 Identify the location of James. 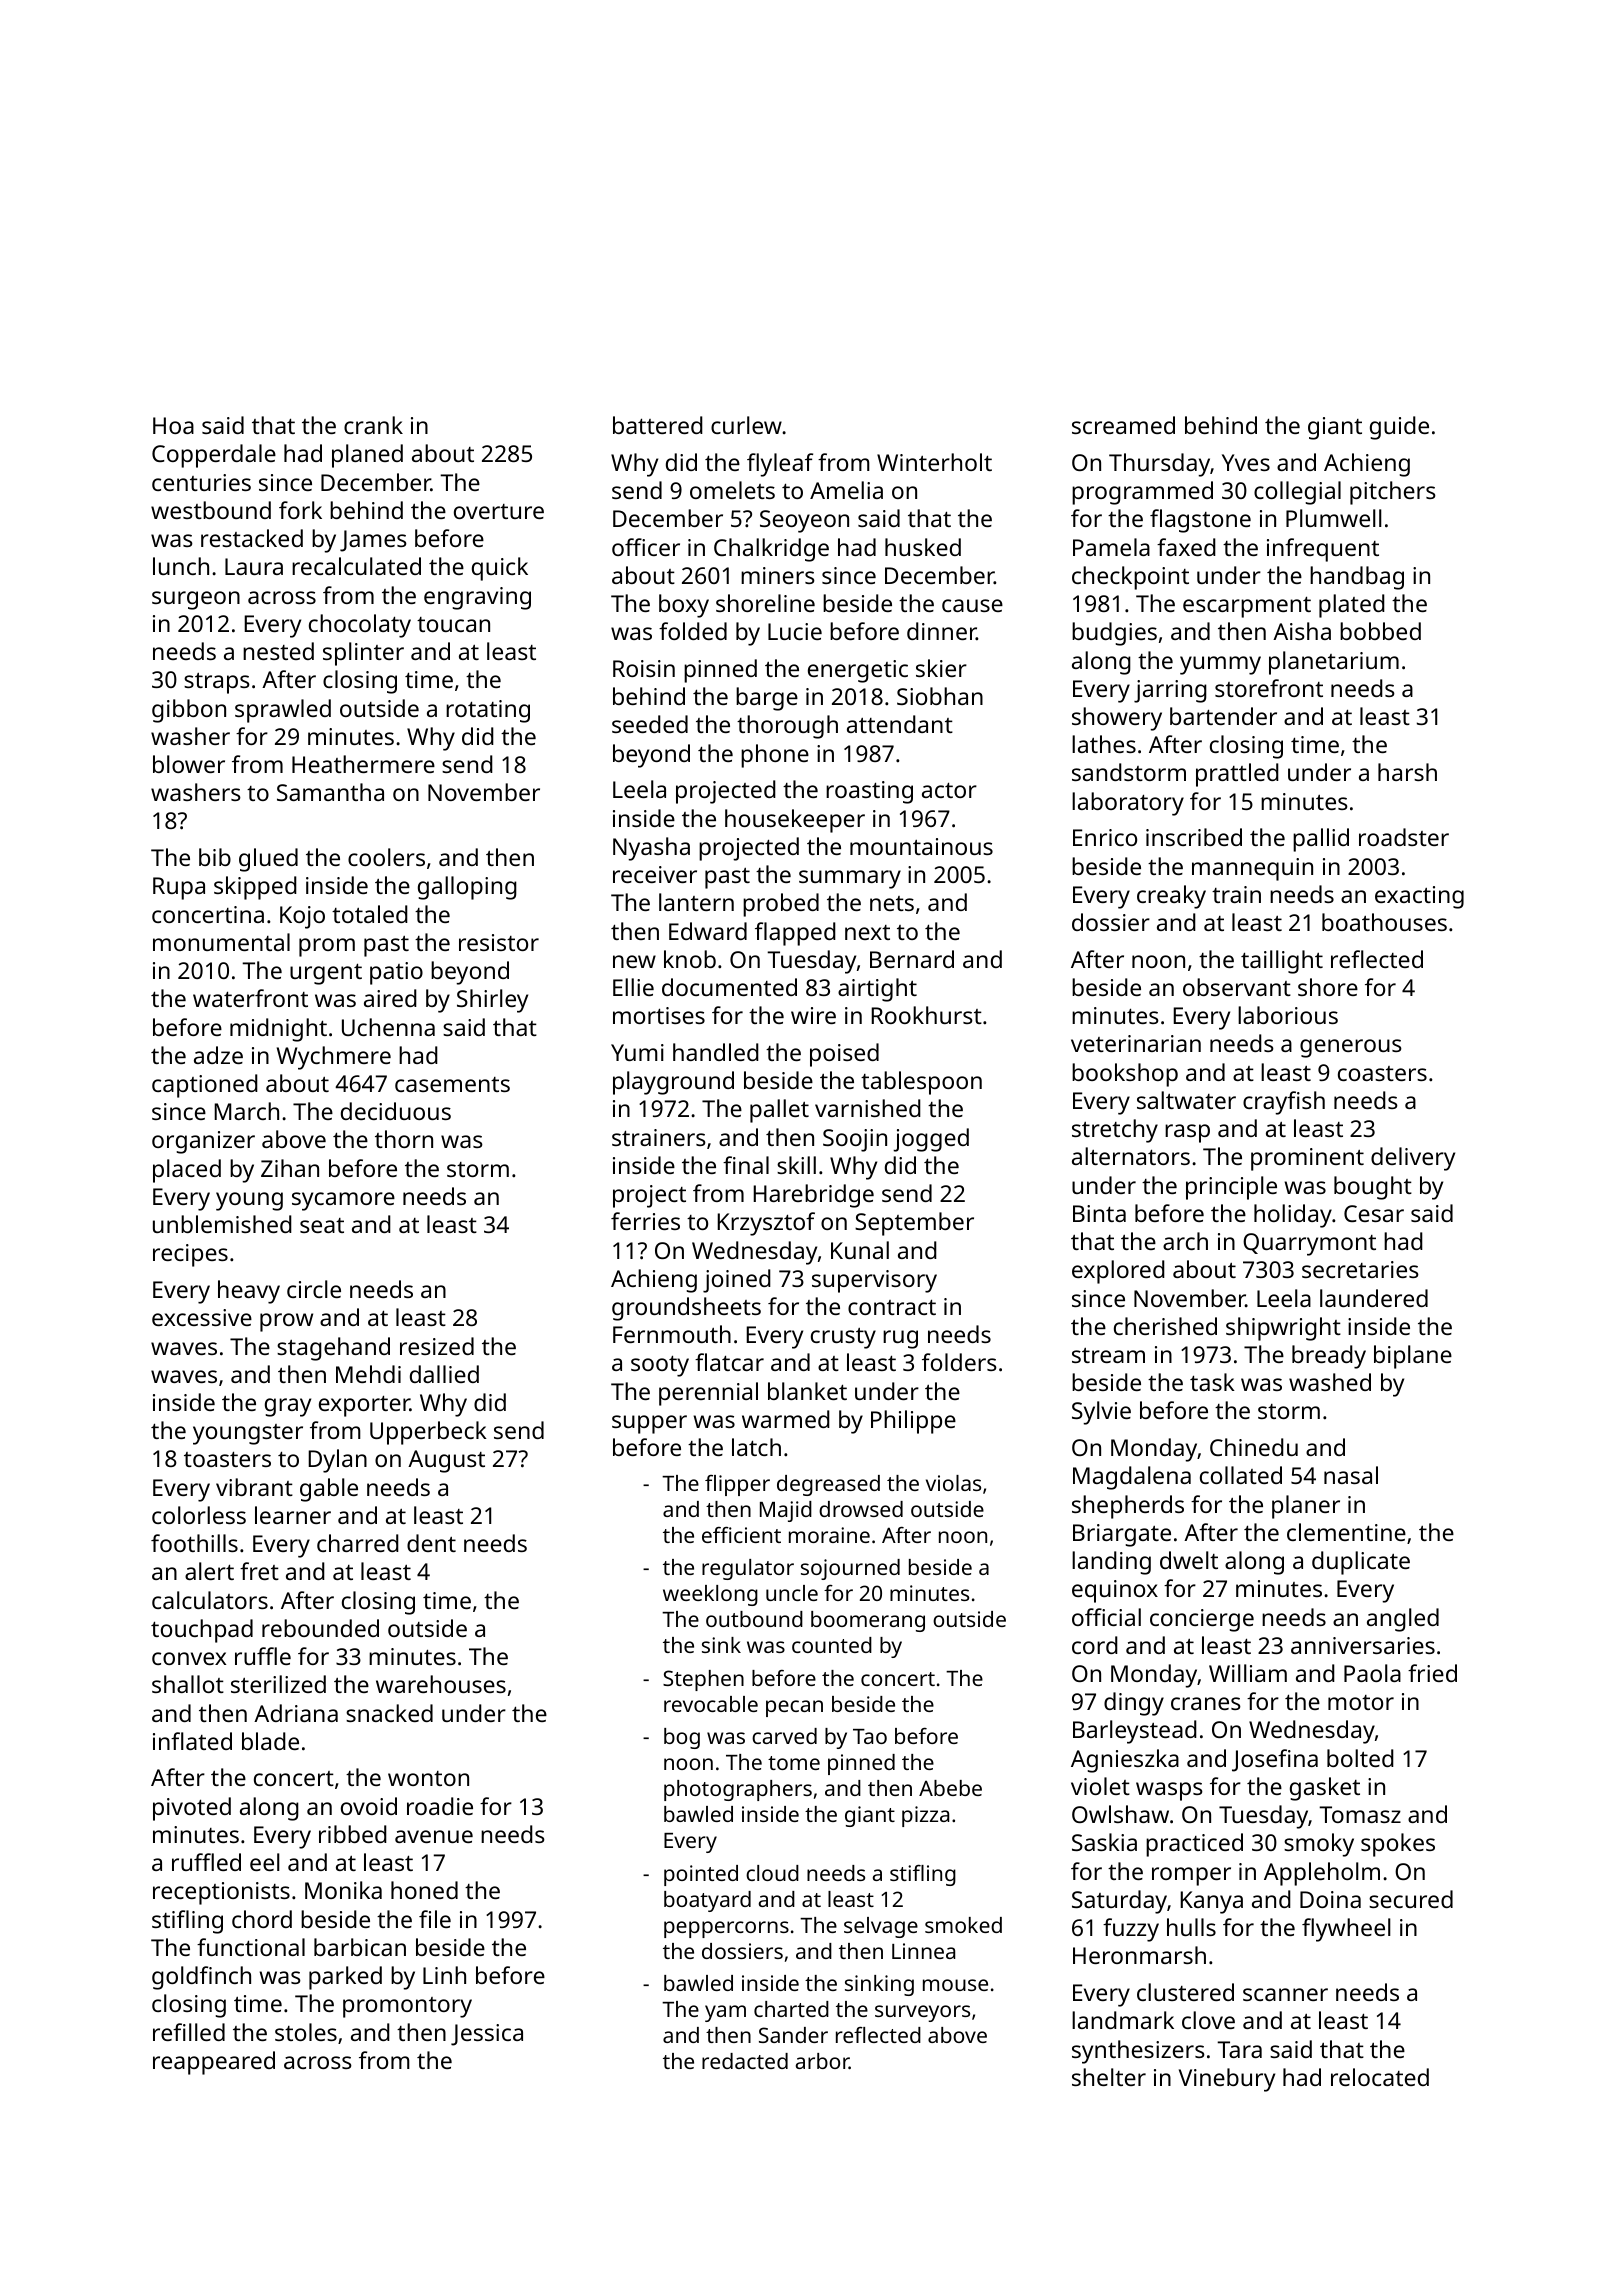
(373, 541).
